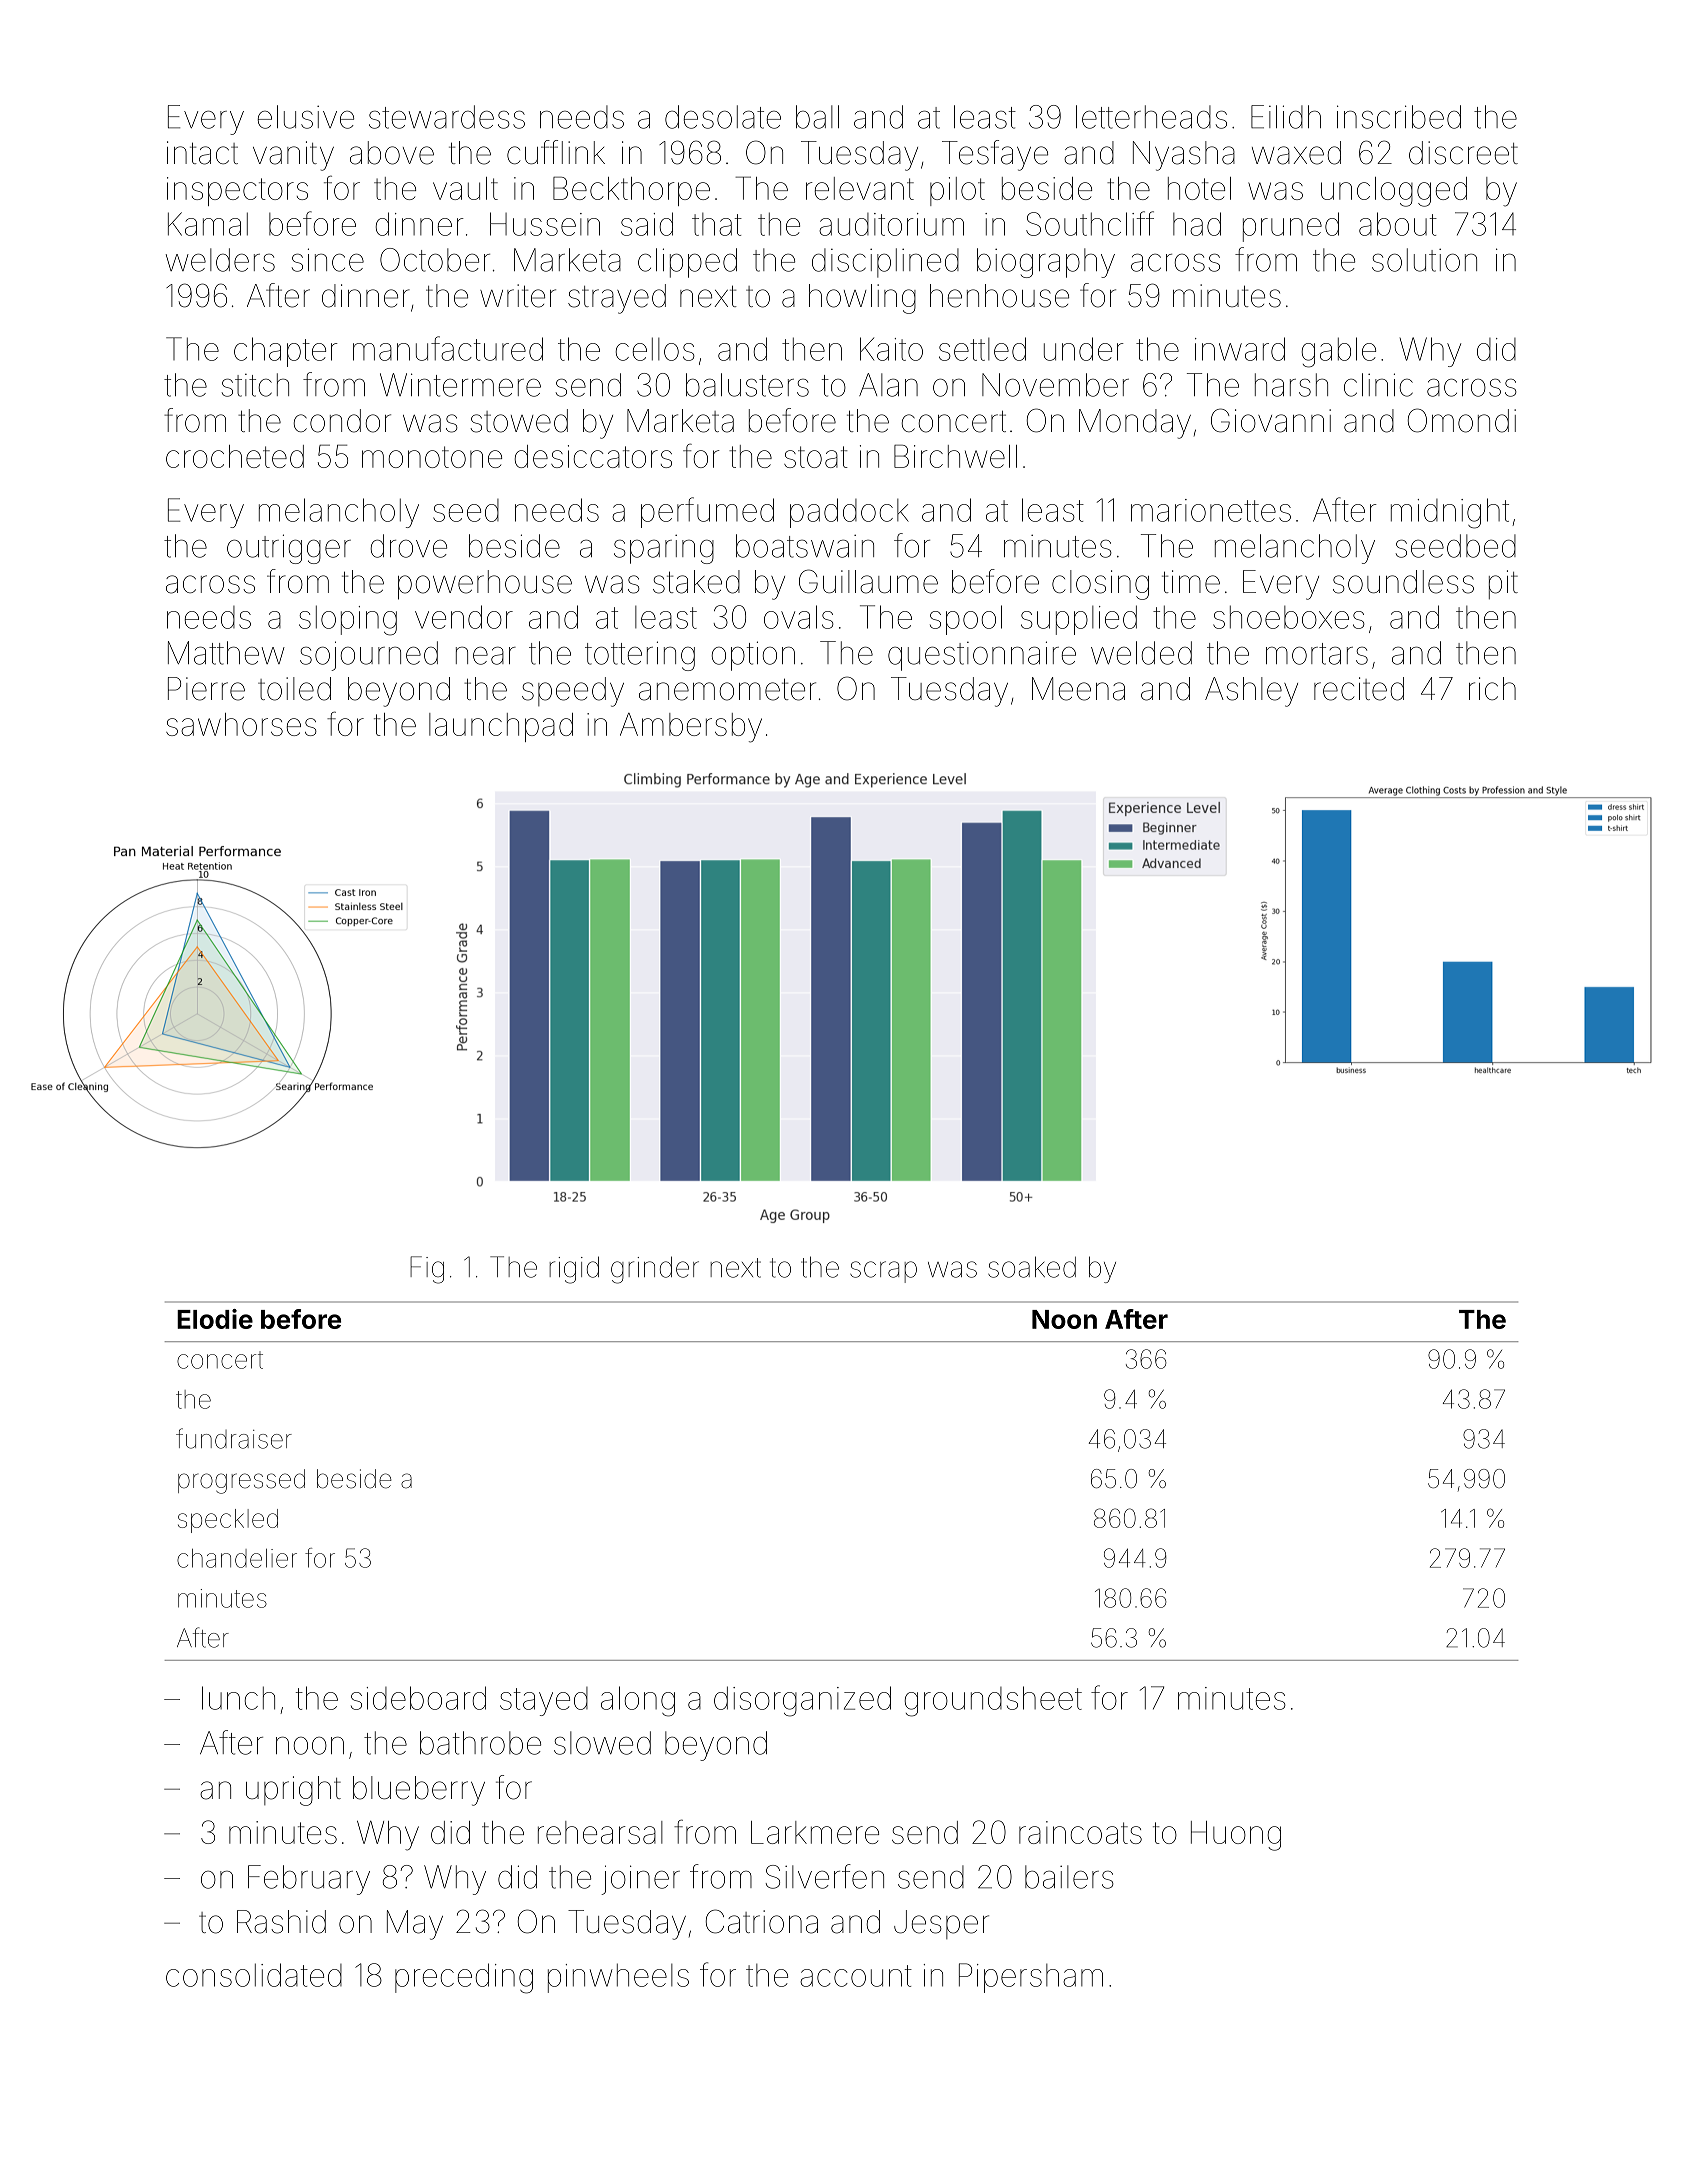 The width and height of the screenshot is (1683, 2178). What do you see at coordinates (464, 1978) in the screenshot?
I see `preceding` at bounding box center [464, 1978].
